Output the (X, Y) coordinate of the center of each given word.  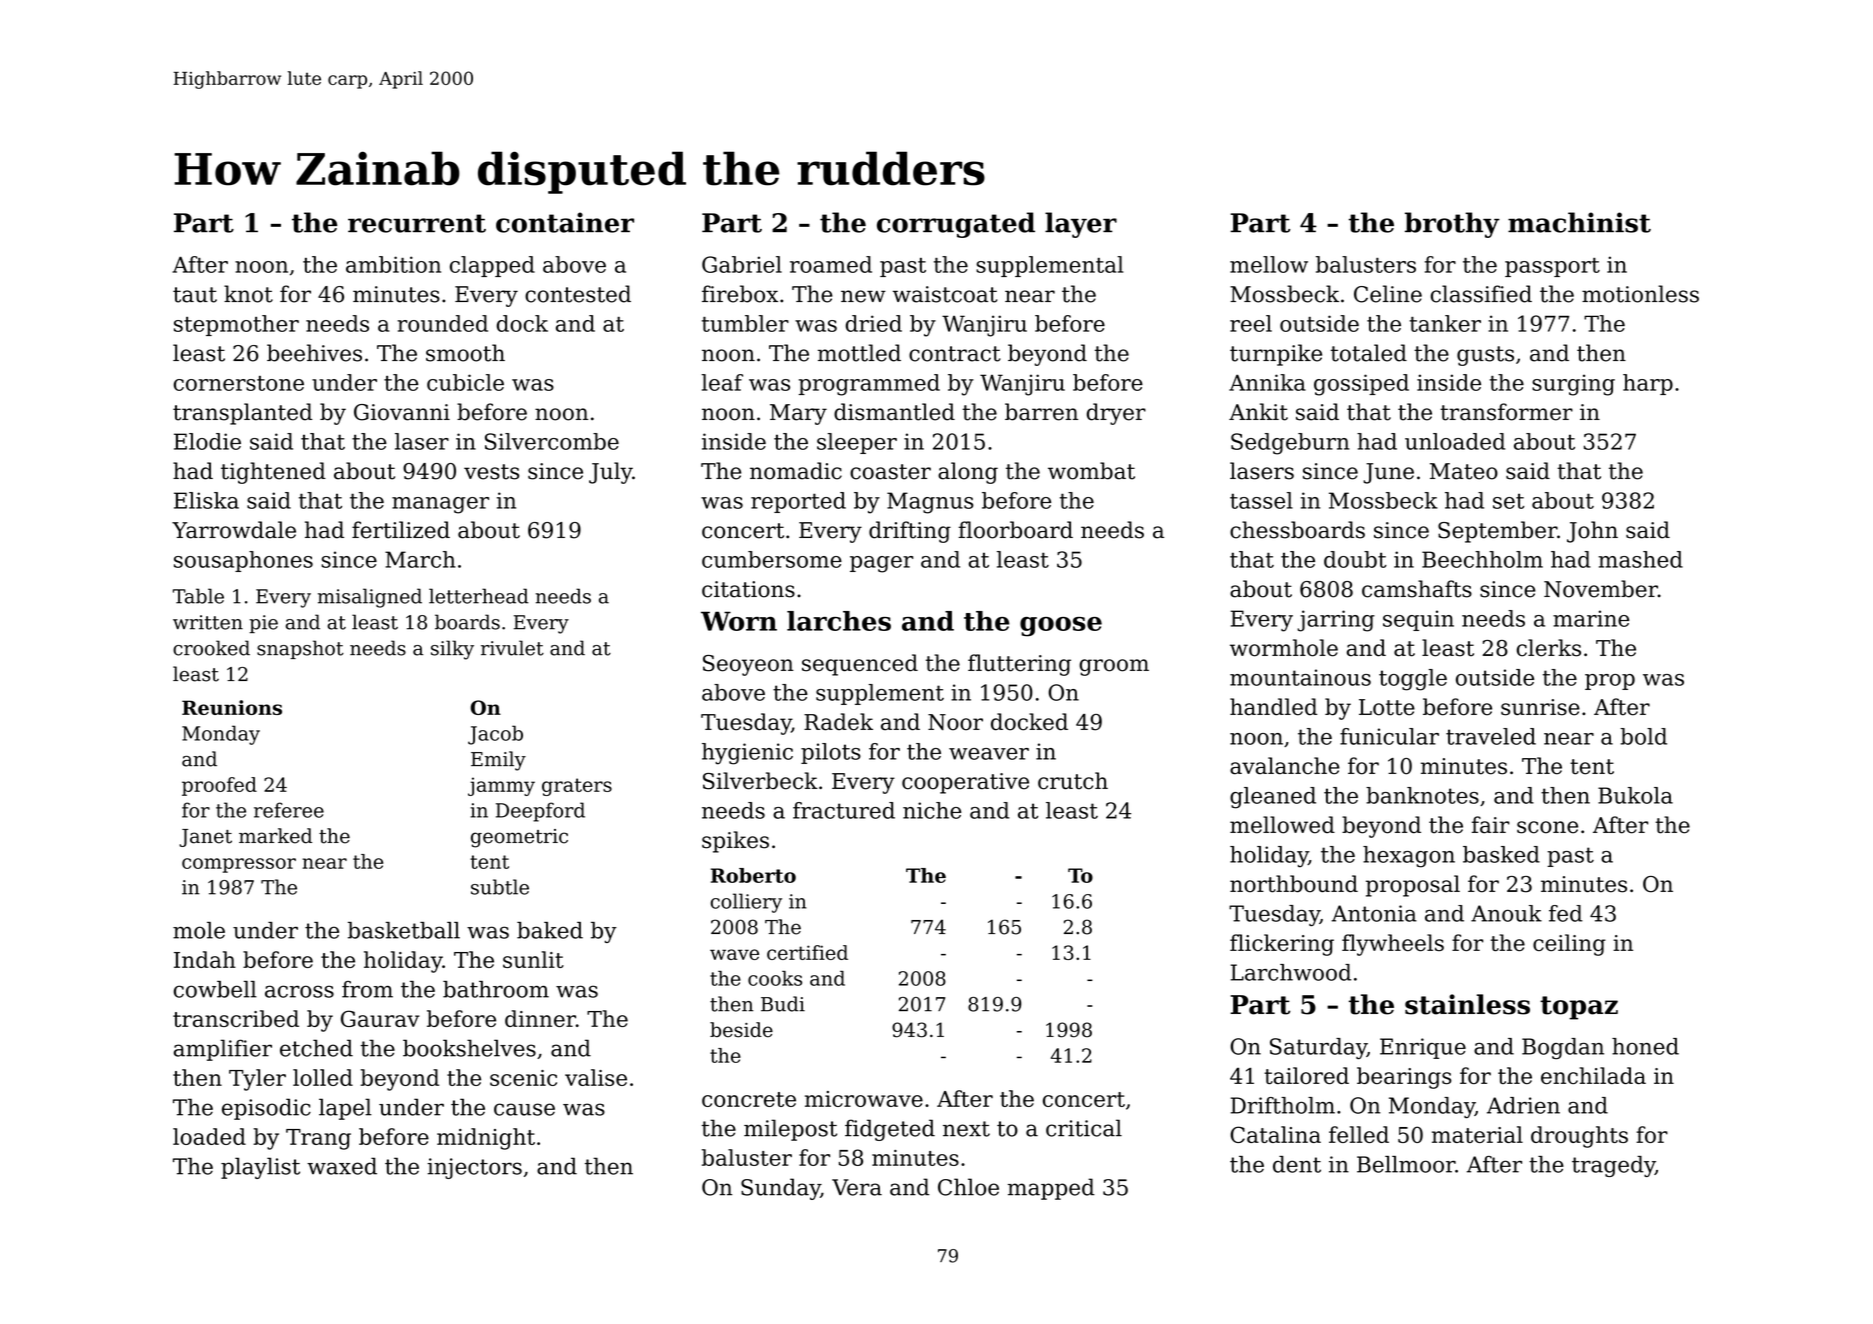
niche (932, 810)
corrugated (956, 225)
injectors (474, 1168)
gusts (1485, 356)
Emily (498, 761)
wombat (1091, 471)
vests (491, 472)
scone (1547, 827)
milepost (790, 1130)
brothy (1452, 225)
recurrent (417, 223)
